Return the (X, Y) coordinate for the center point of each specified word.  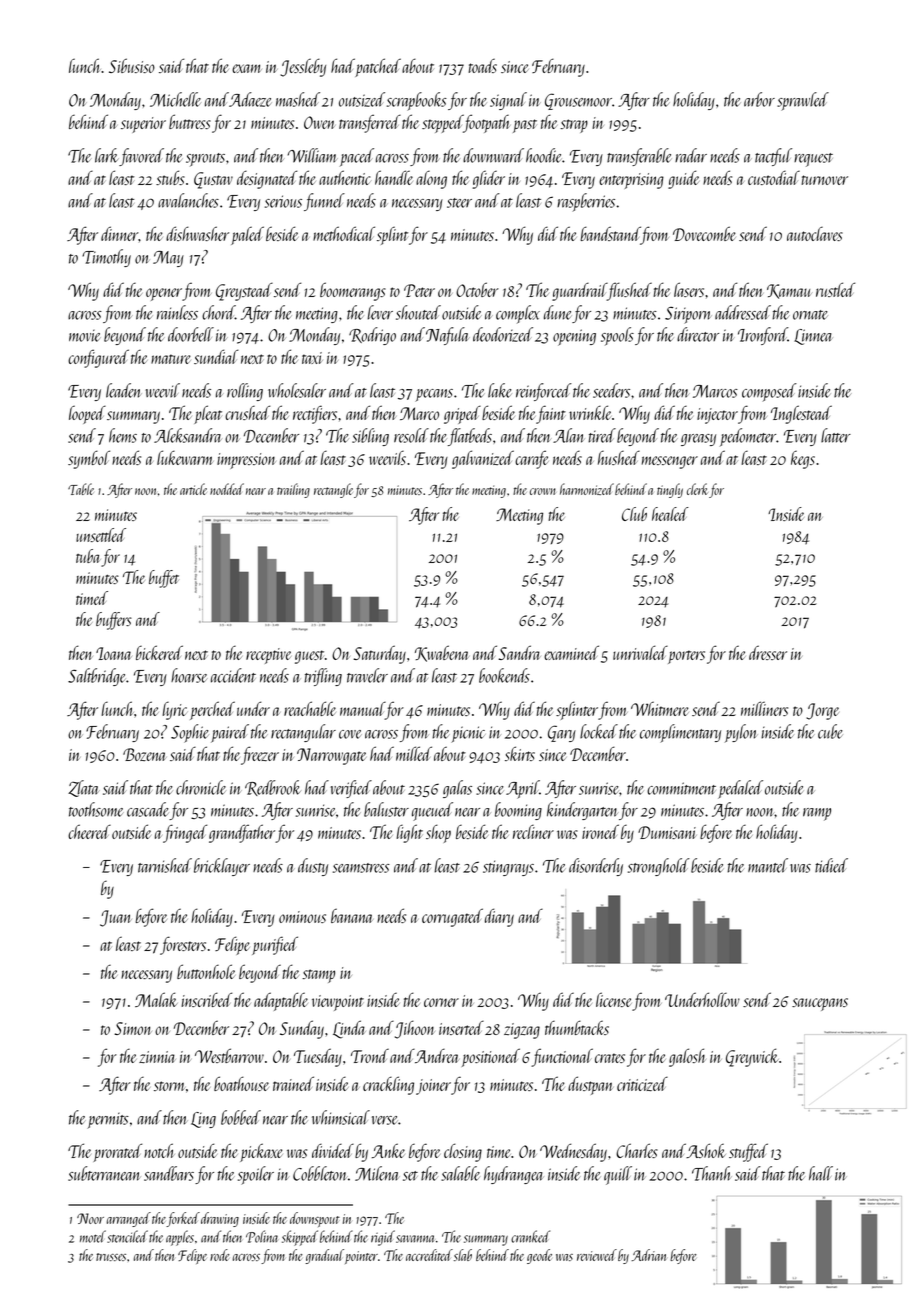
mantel (768, 865)
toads (482, 66)
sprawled (803, 101)
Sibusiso (132, 65)
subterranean (104, 1173)
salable (460, 1173)
